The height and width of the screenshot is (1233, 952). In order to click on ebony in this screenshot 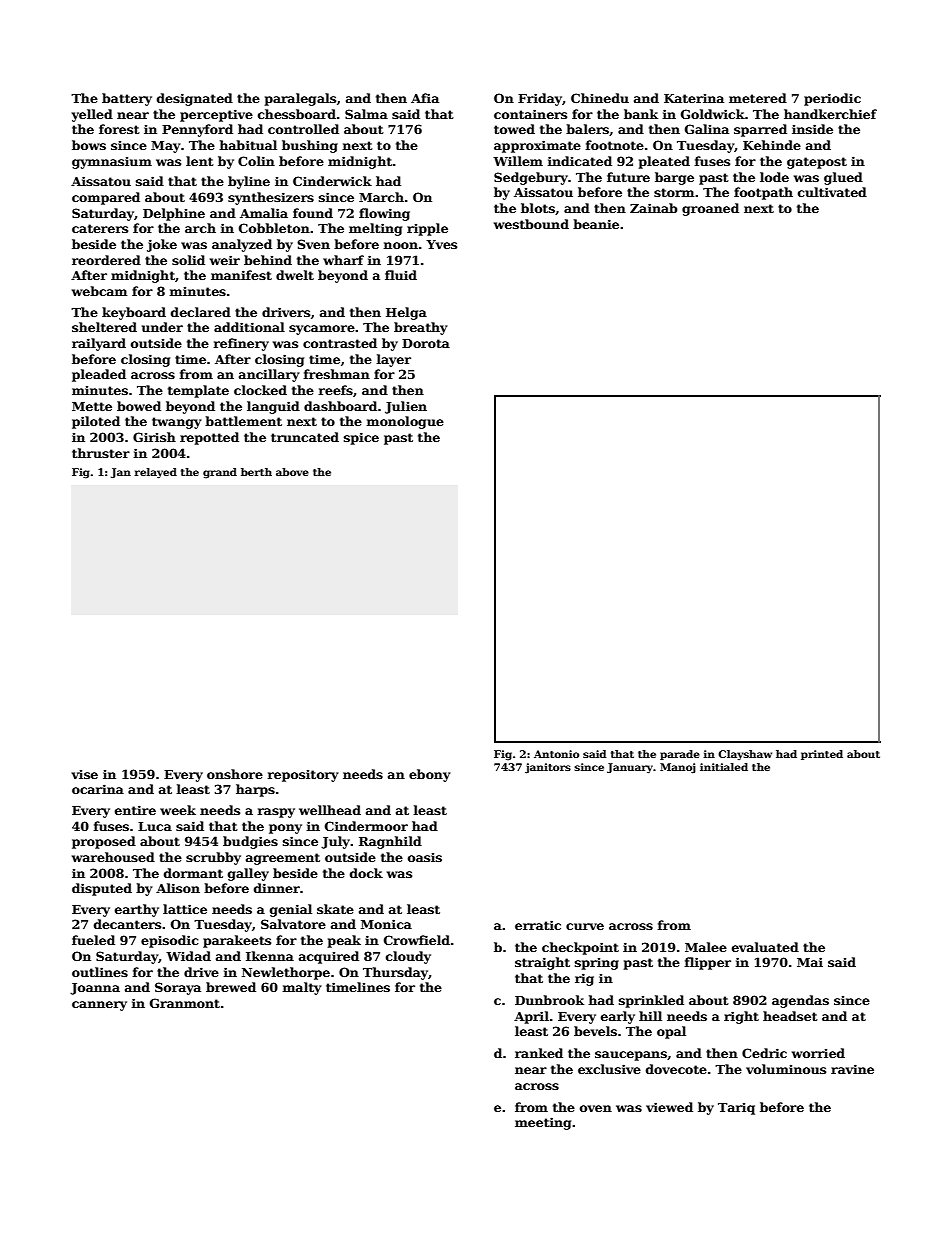, I will do `click(430, 775)`.
